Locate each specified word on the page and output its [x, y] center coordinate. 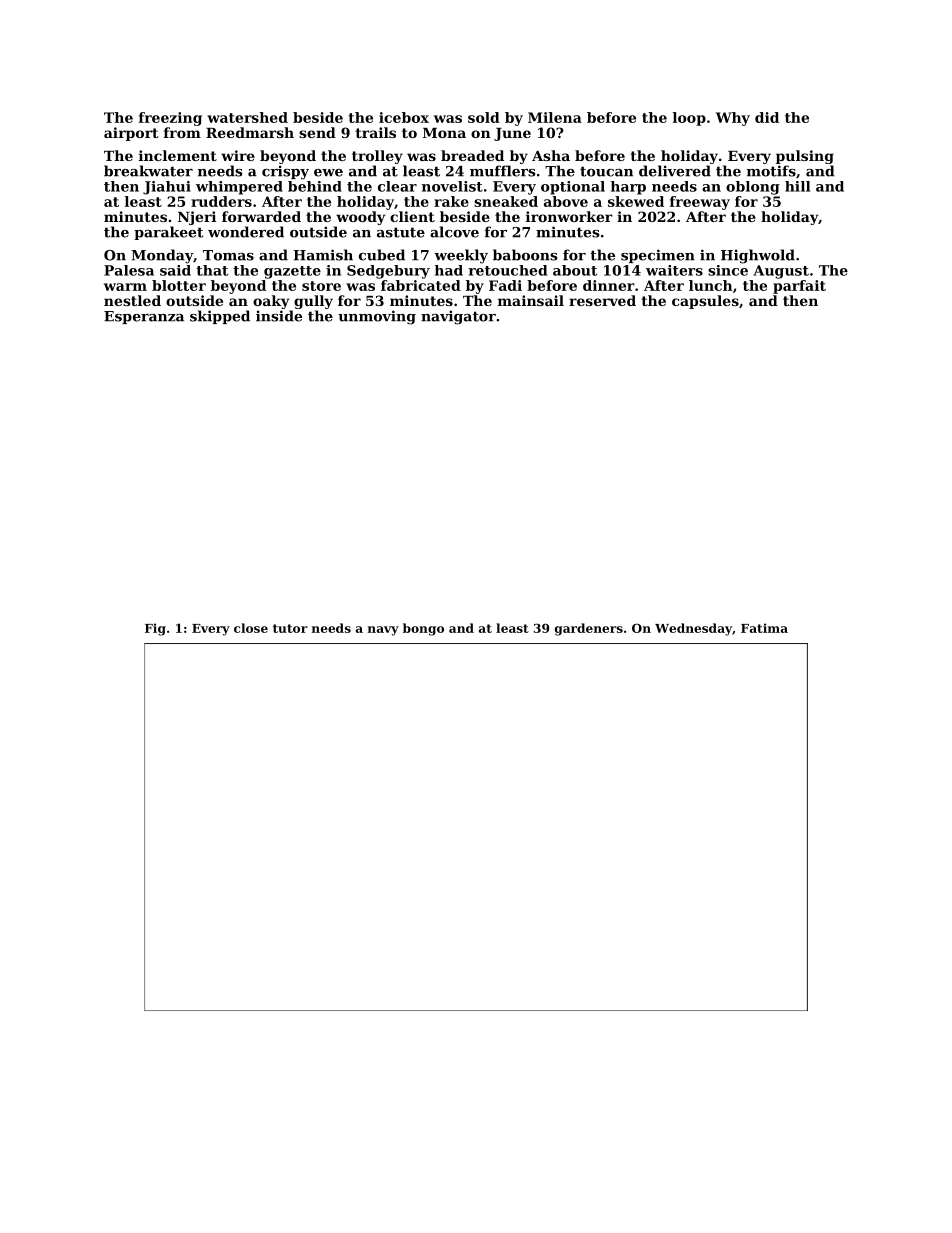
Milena [555, 117]
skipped [220, 317]
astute [401, 232]
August [781, 272]
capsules [705, 302]
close [251, 628]
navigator [458, 317]
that [212, 270]
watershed [247, 117]
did [767, 117]
